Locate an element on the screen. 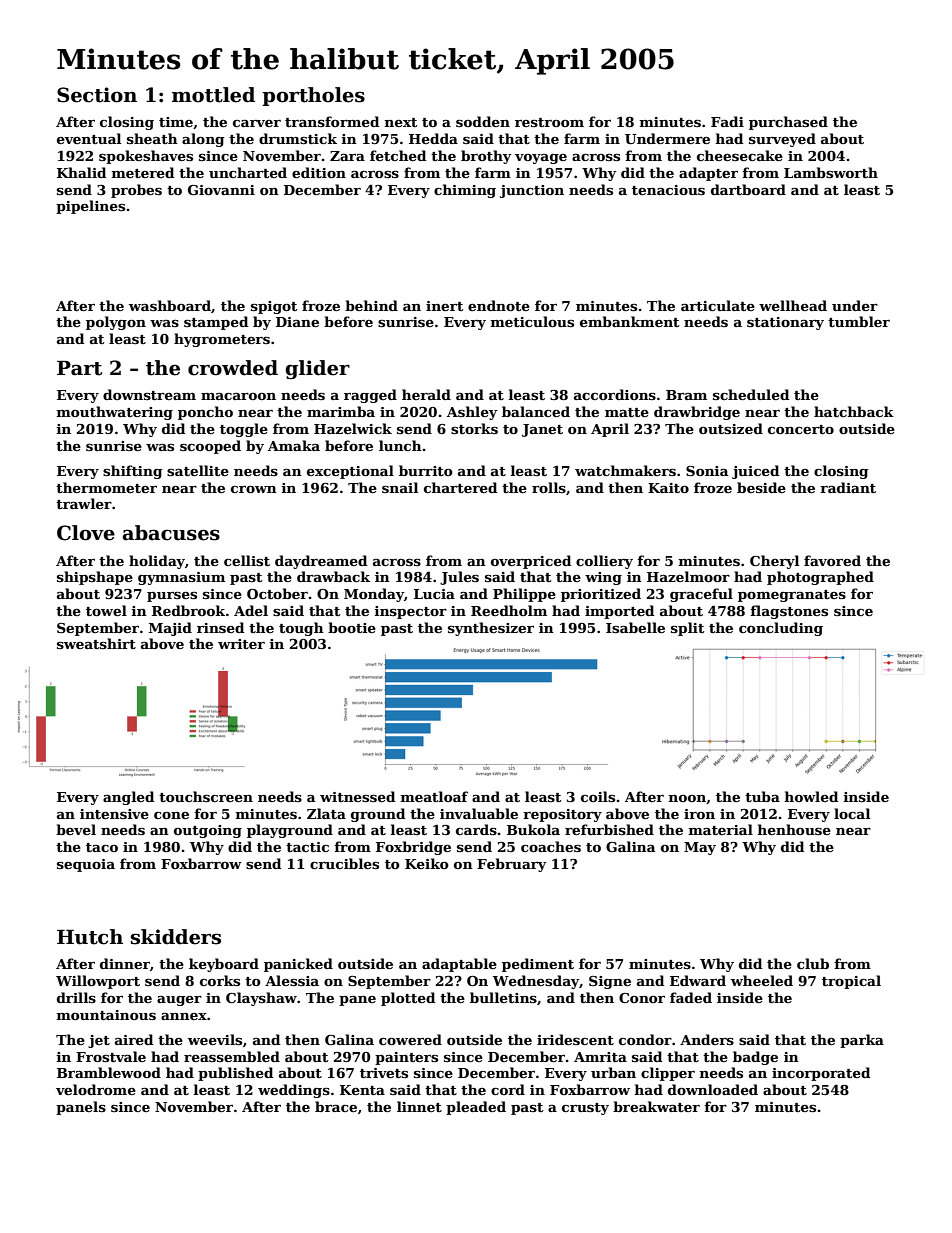 This screenshot has height=1233, width=952. time is located at coordinates (176, 122).
